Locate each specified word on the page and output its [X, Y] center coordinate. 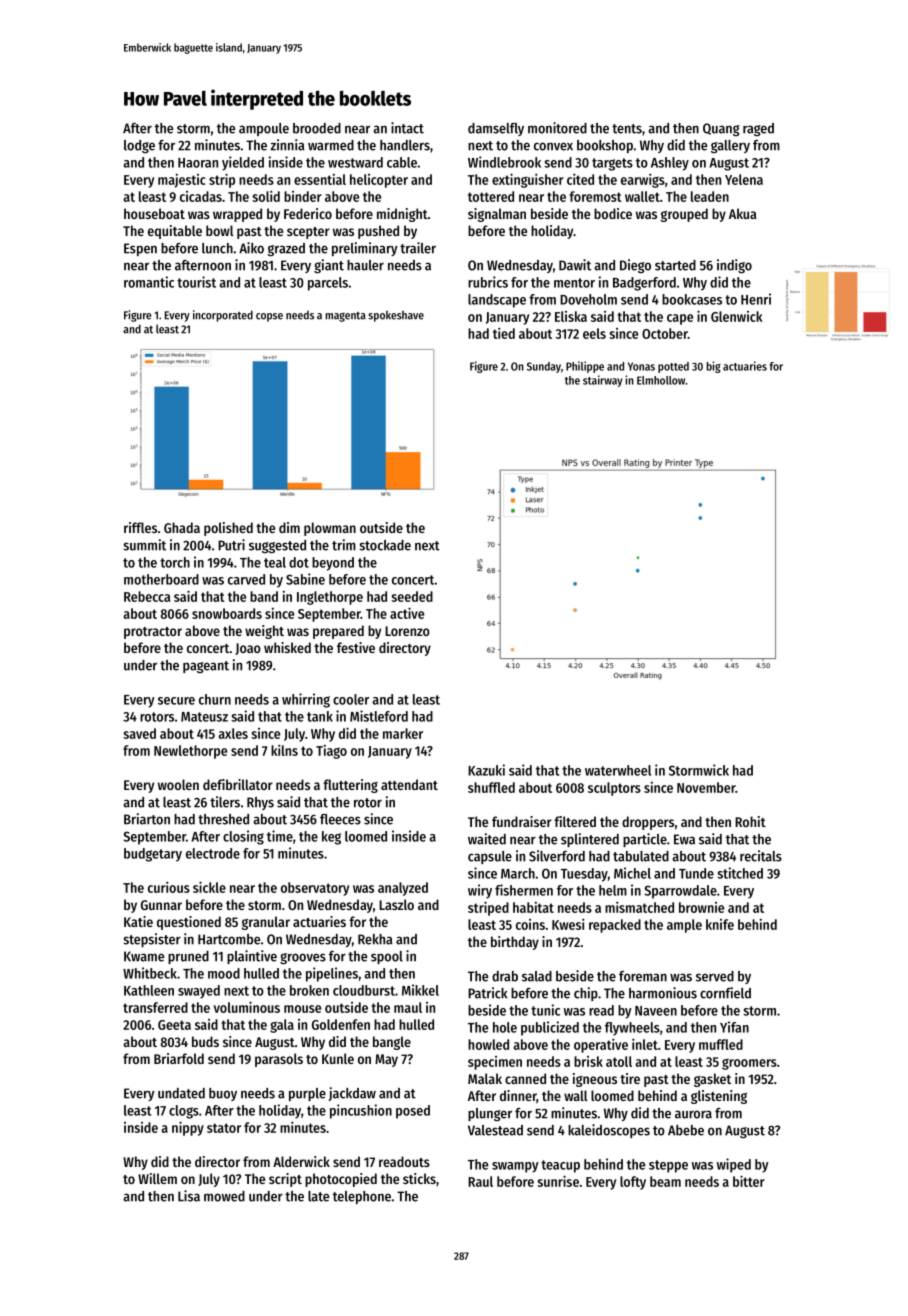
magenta [345, 317]
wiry [480, 891]
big [713, 367]
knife [720, 924]
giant [329, 266]
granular [266, 923]
